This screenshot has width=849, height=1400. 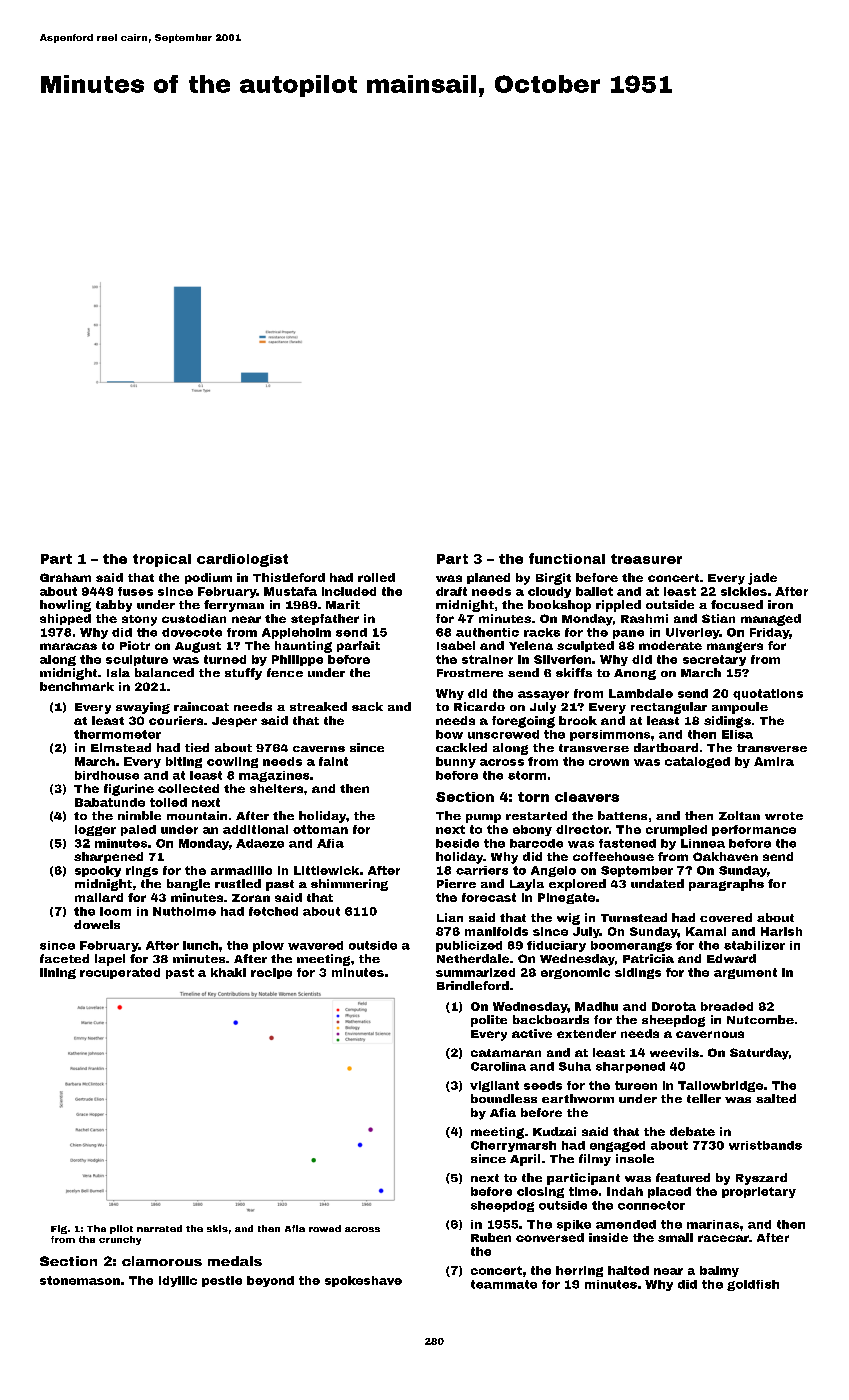 I want to click on Graham, so click(x=65, y=577).
